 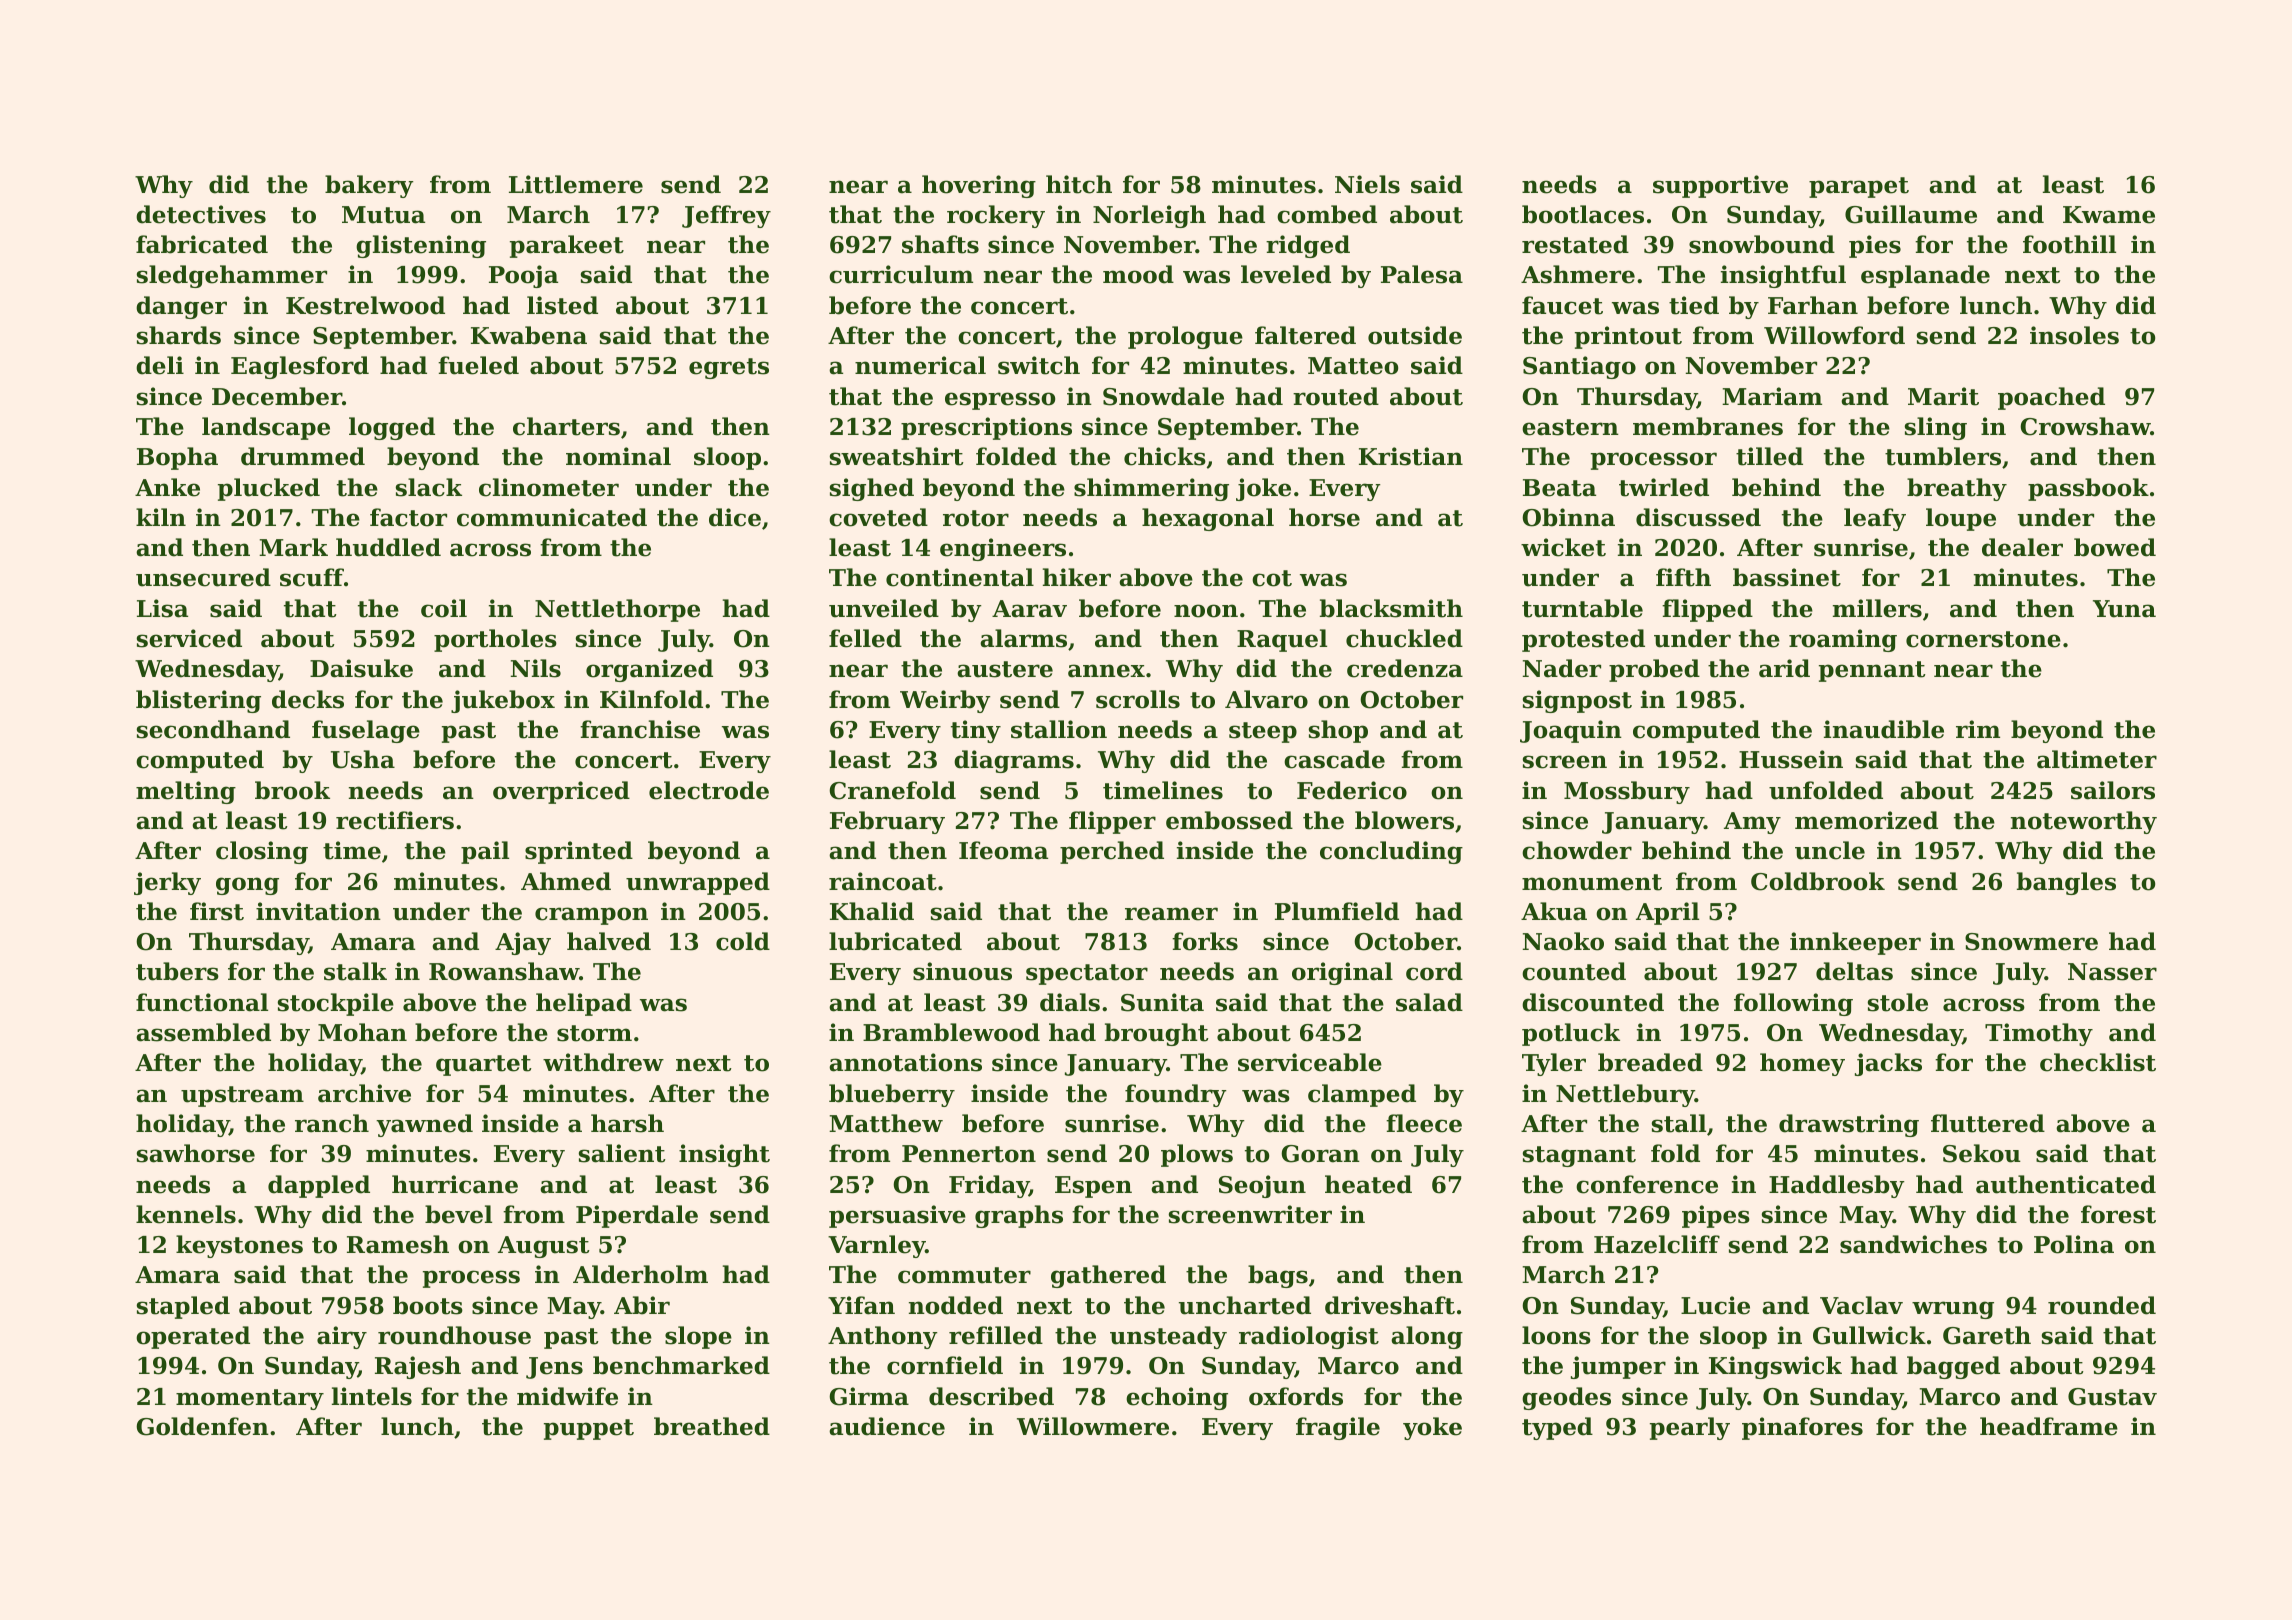 What do you see at coordinates (1791, 759) in the screenshot?
I see `Hussein` at bounding box center [1791, 759].
